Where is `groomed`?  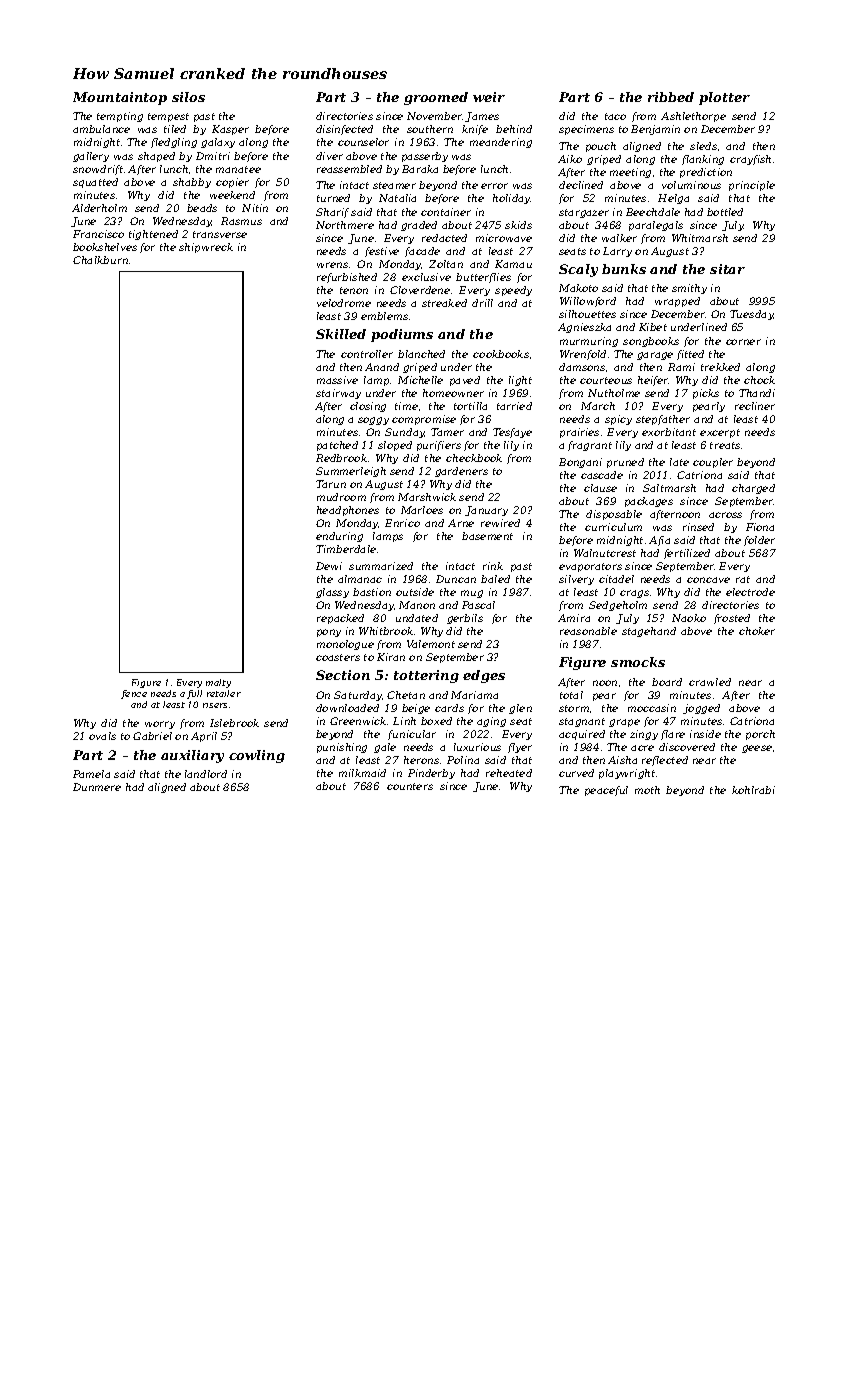
groomed is located at coordinates (436, 98).
